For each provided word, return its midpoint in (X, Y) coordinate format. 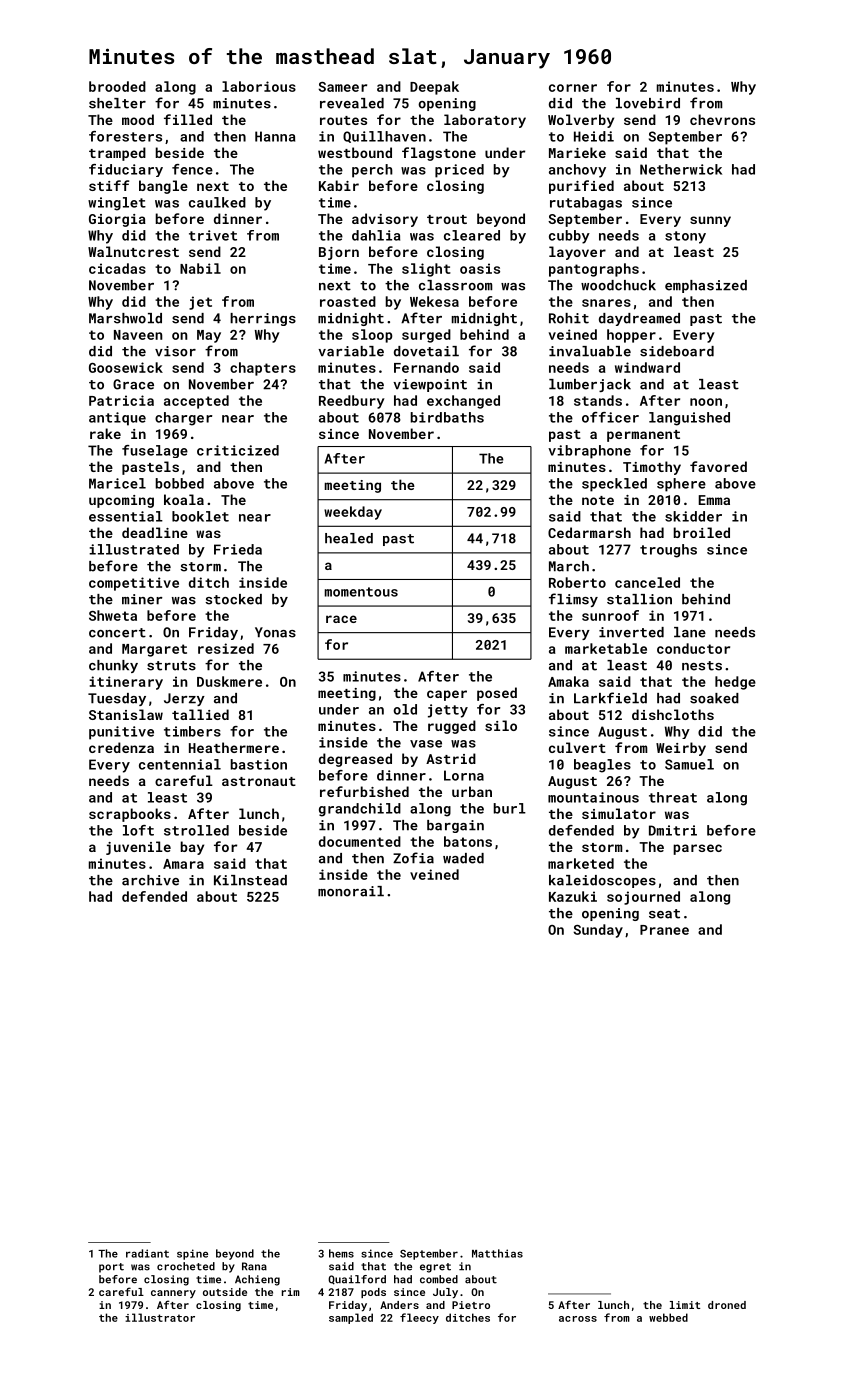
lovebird (648, 103)
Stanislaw (126, 714)
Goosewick (126, 367)
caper (447, 695)
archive (150, 880)
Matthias (497, 1253)
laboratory (485, 121)
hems (341, 1253)
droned (727, 1305)
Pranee (664, 930)
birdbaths (447, 417)
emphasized (706, 286)
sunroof (610, 615)
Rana (254, 1266)
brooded (117, 86)
